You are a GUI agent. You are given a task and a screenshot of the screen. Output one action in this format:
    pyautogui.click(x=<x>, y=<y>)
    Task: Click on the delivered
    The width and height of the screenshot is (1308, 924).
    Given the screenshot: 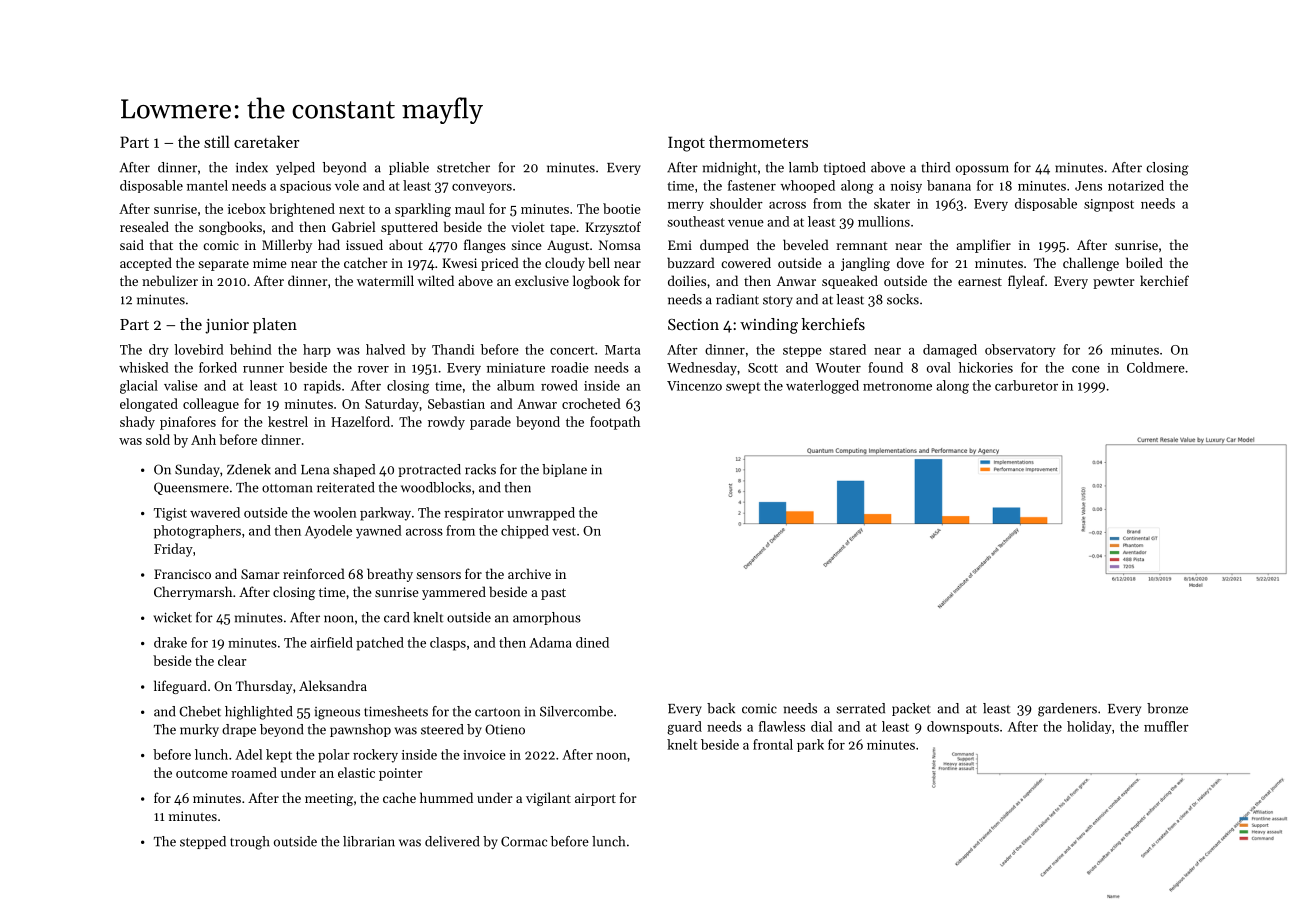 What is the action you would take?
    pyautogui.click(x=452, y=841)
